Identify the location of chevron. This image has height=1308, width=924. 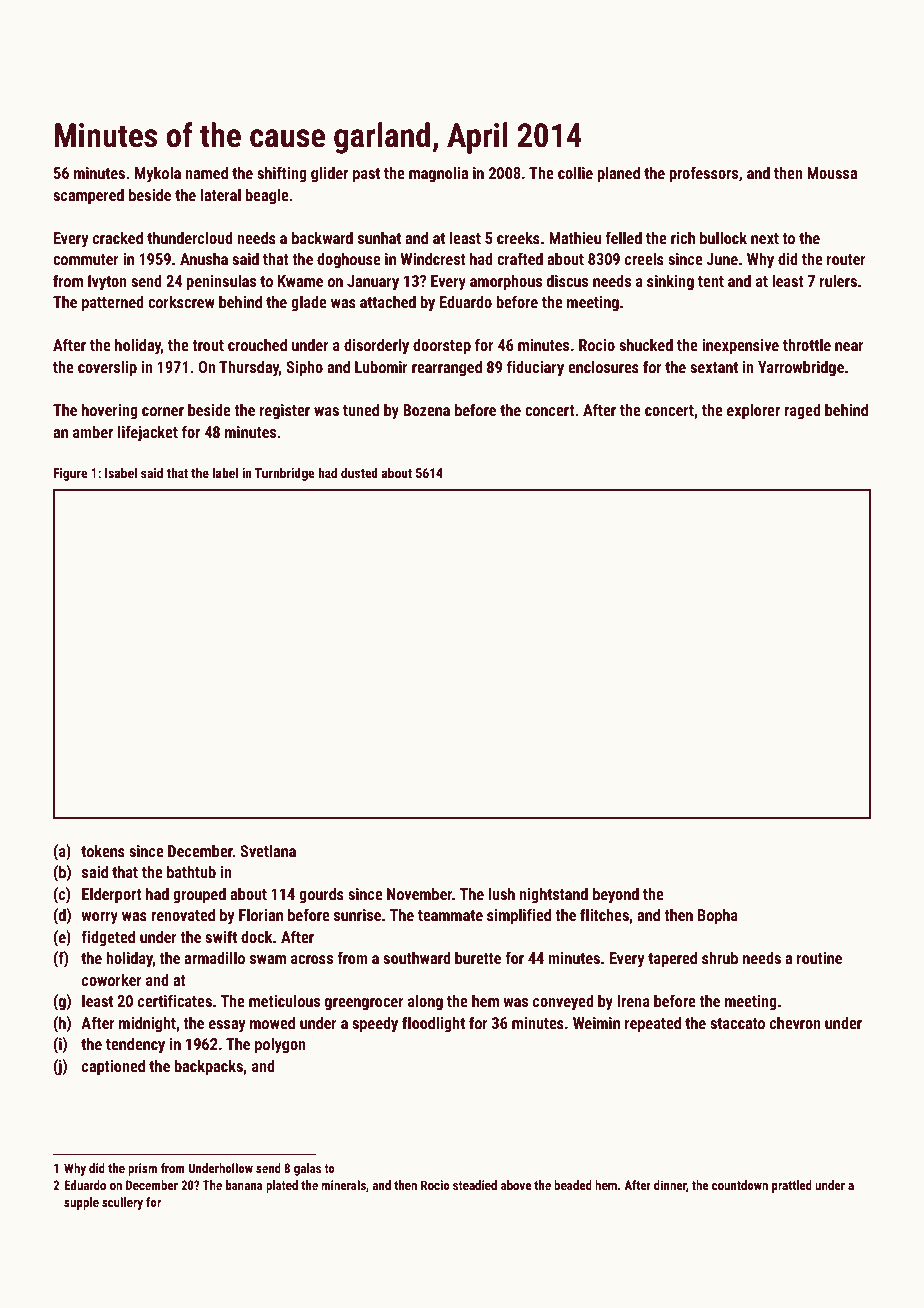
(795, 1022).
